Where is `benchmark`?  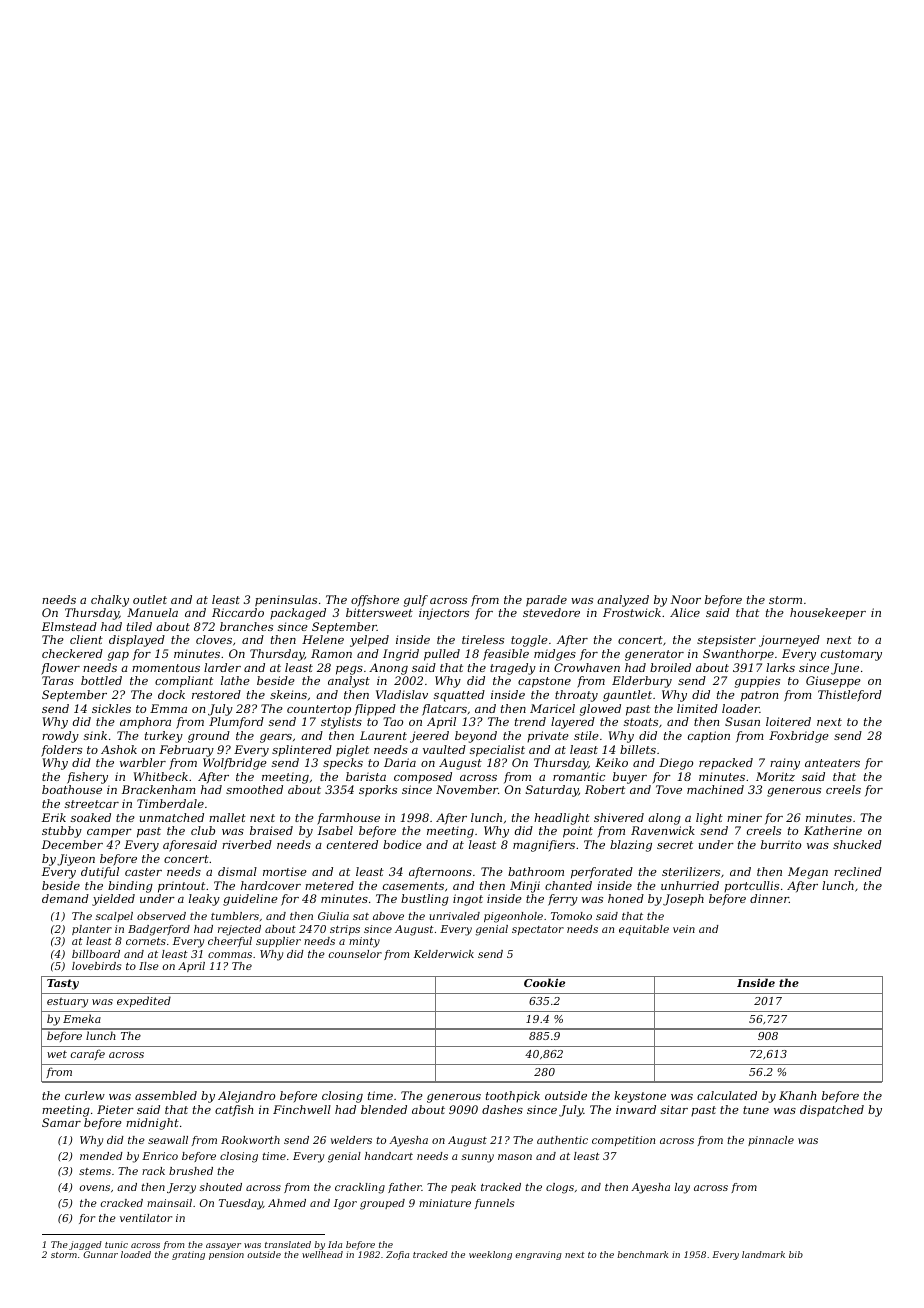 benchmark is located at coordinates (642, 1254).
